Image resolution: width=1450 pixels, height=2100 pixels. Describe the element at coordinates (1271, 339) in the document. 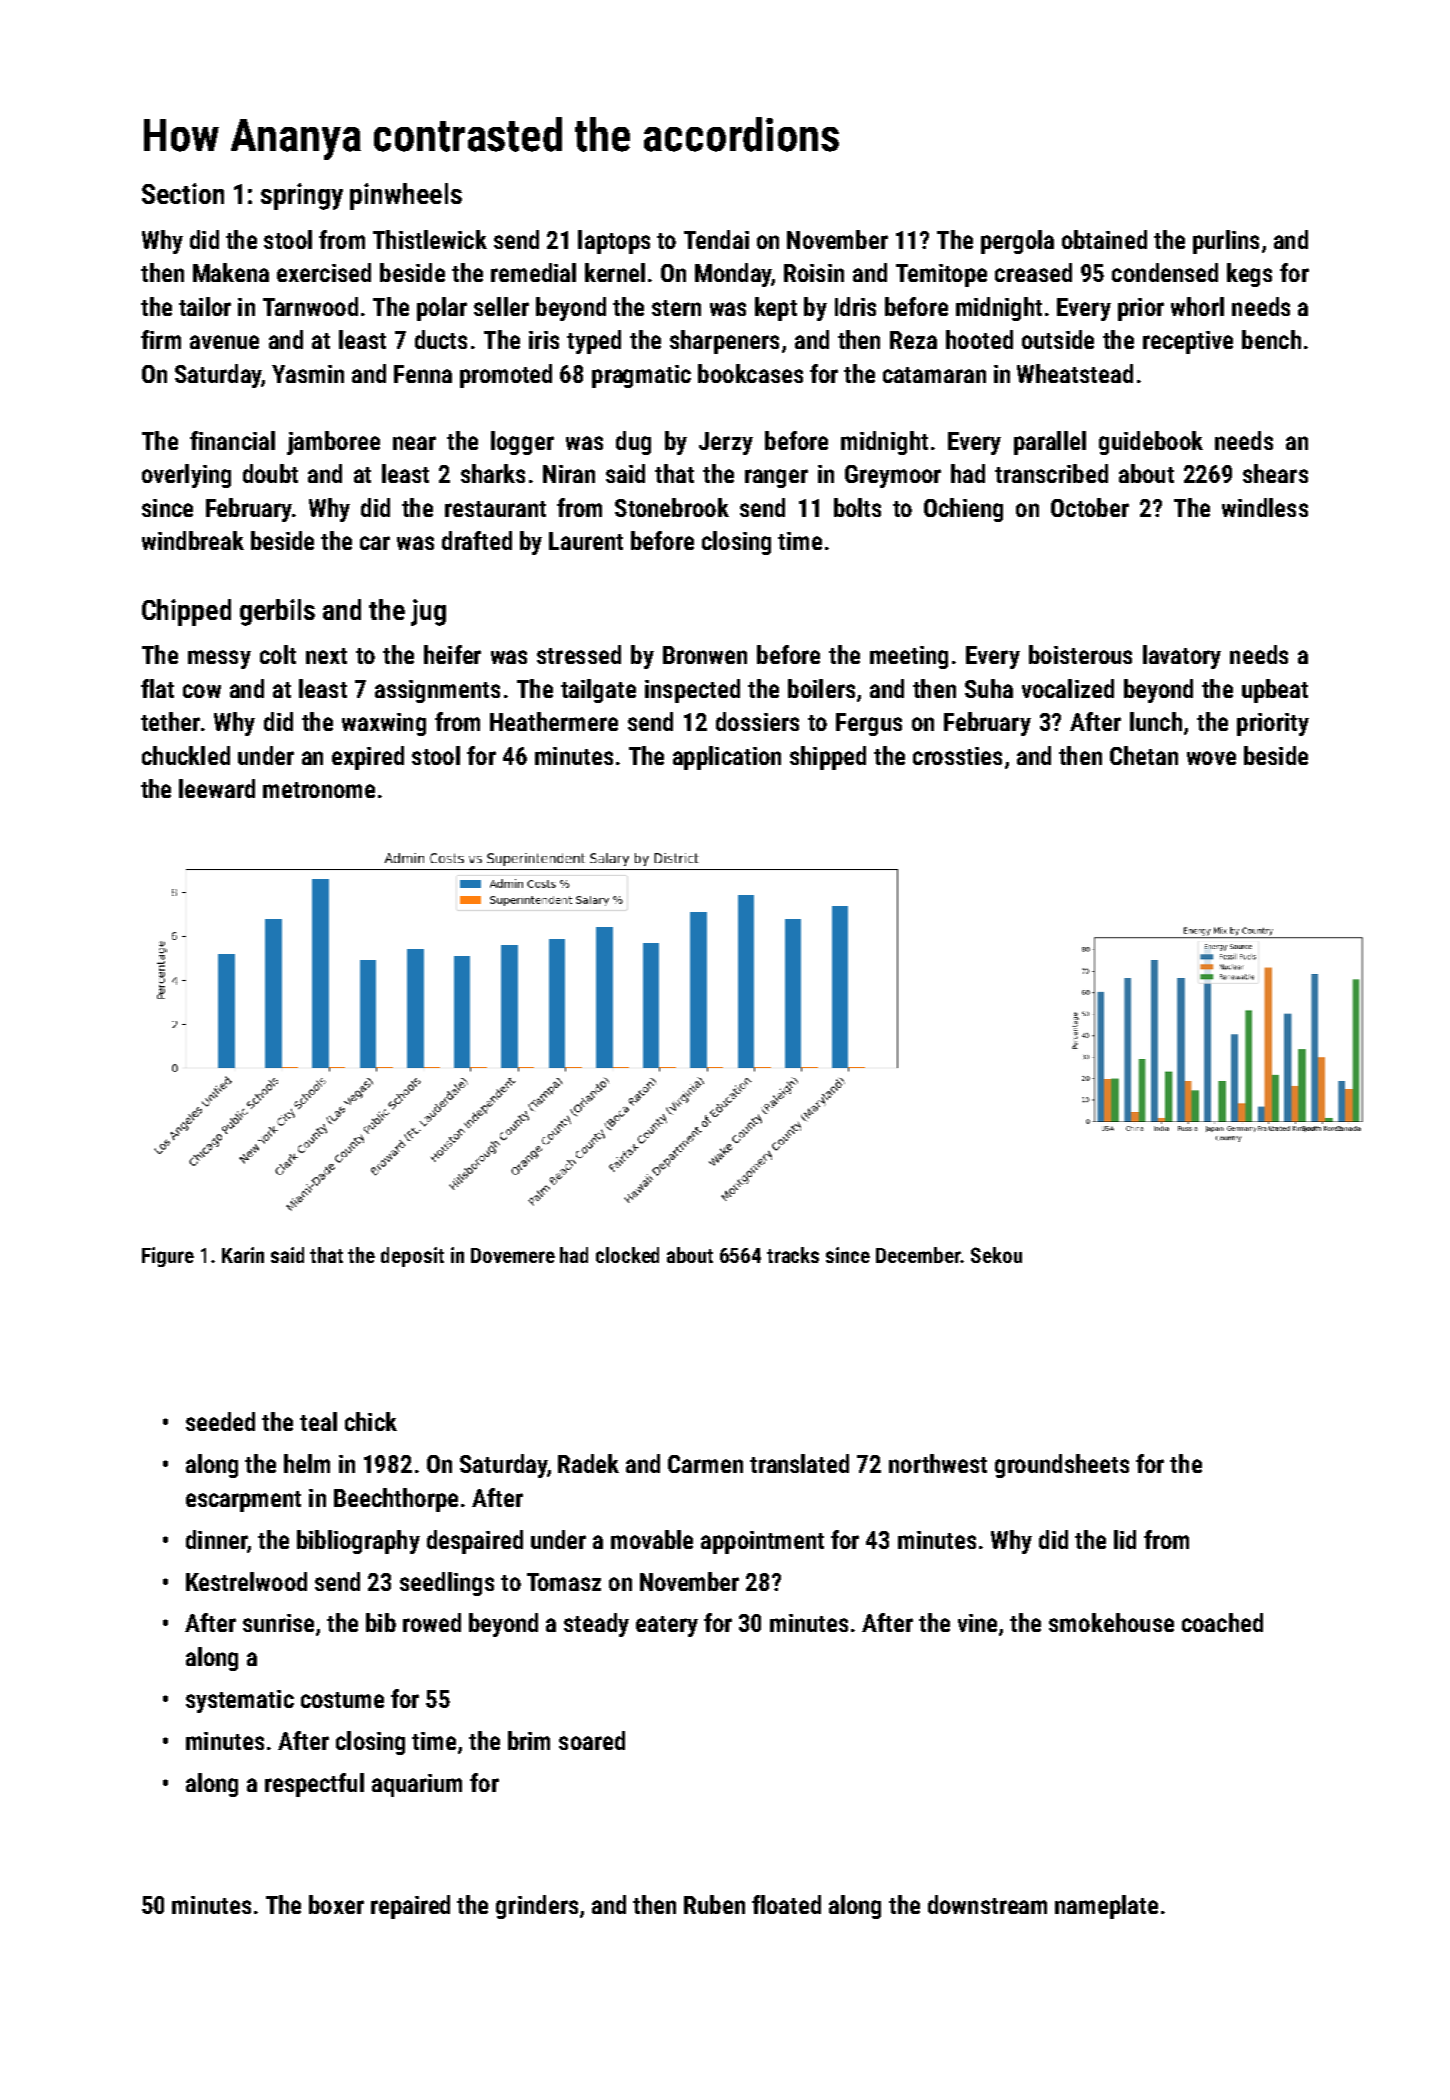

I see `bench` at that location.
